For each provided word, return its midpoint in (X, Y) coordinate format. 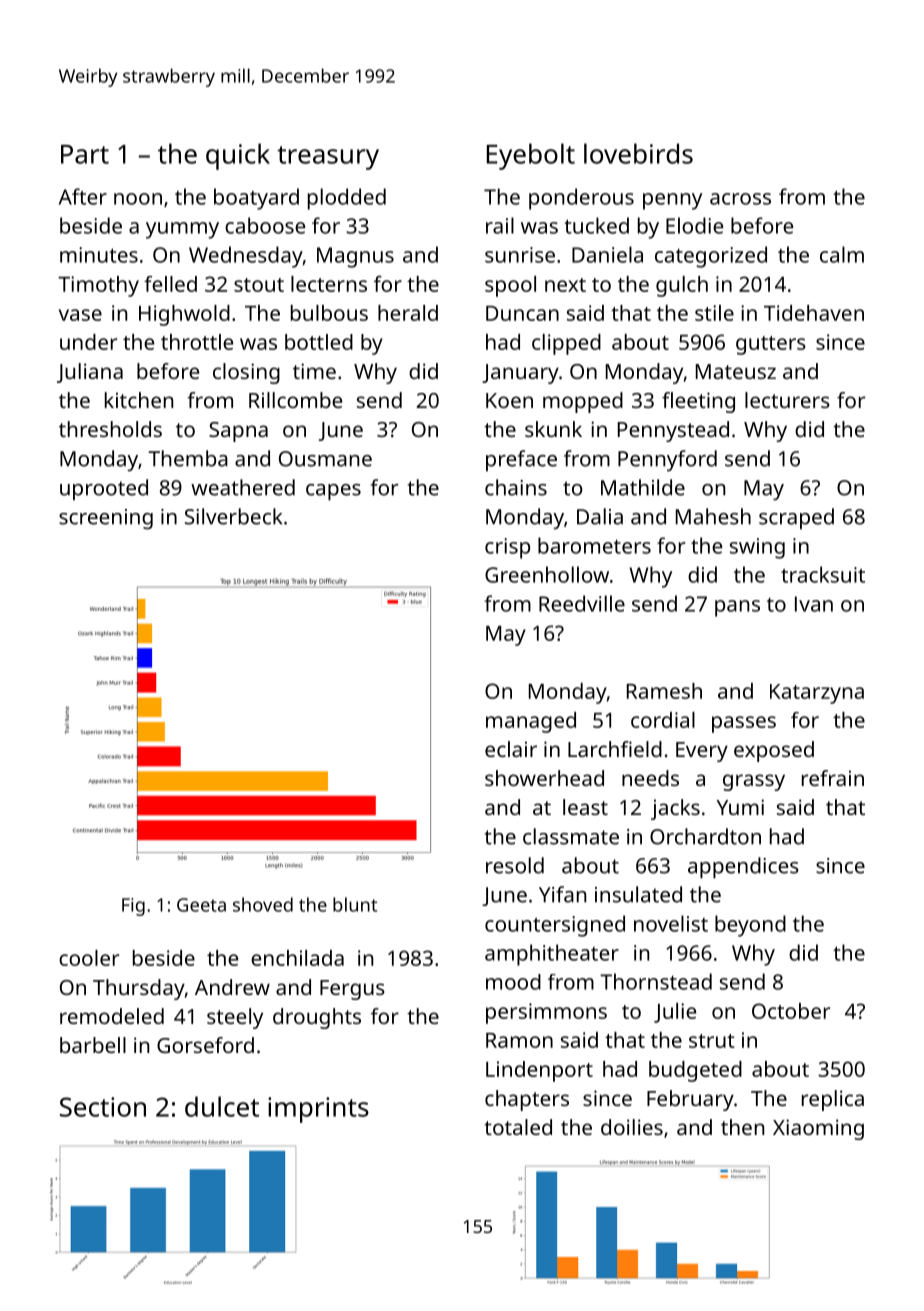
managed (531, 722)
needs (650, 778)
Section (103, 1107)
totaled (518, 1127)
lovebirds (638, 153)
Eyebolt (531, 156)
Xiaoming (818, 1129)
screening (106, 519)
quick (238, 156)
